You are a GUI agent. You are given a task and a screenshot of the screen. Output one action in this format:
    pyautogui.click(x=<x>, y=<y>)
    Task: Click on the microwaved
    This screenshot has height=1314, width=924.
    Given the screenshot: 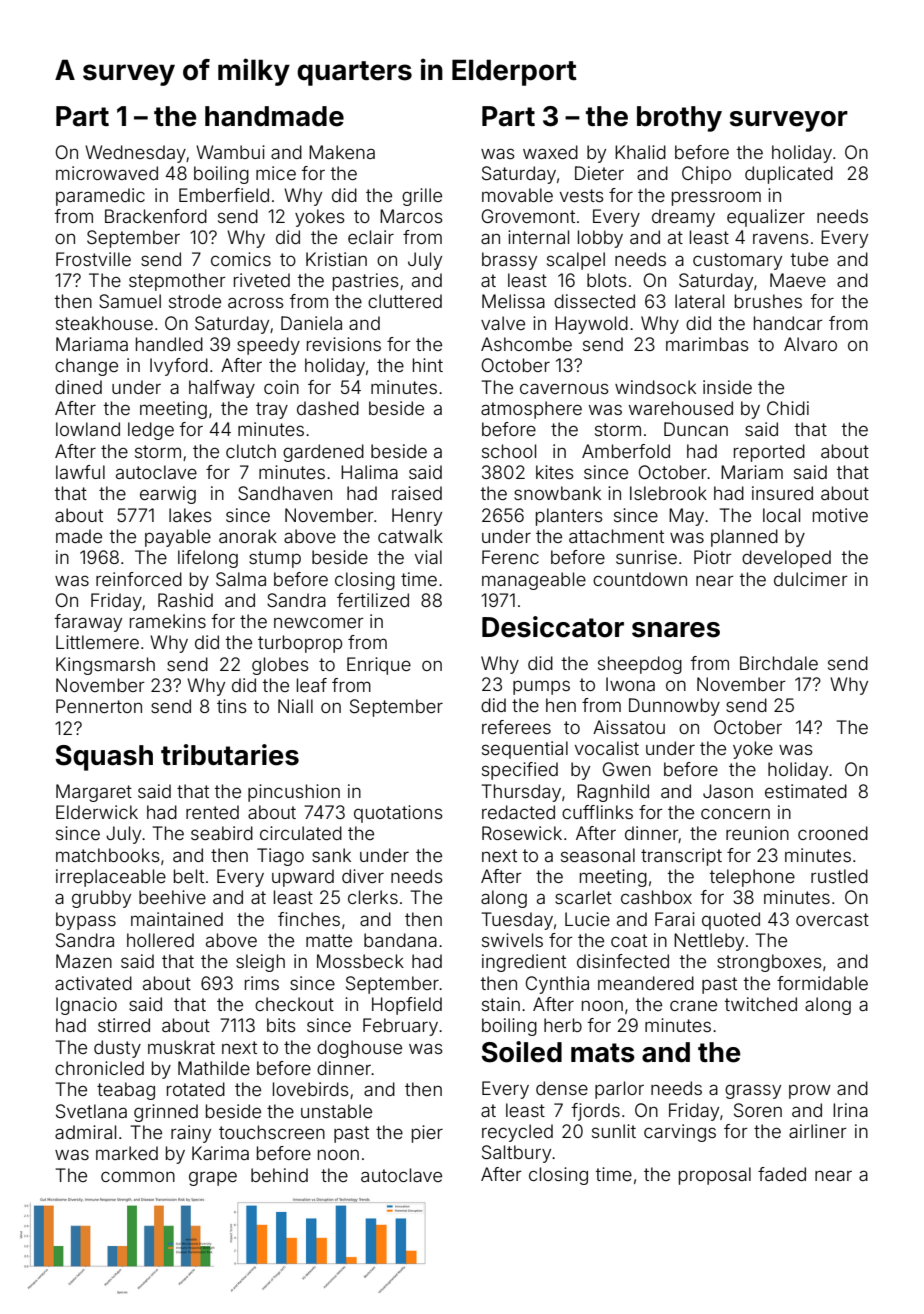 What is the action you would take?
    pyautogui.click(x=107, y=173)
